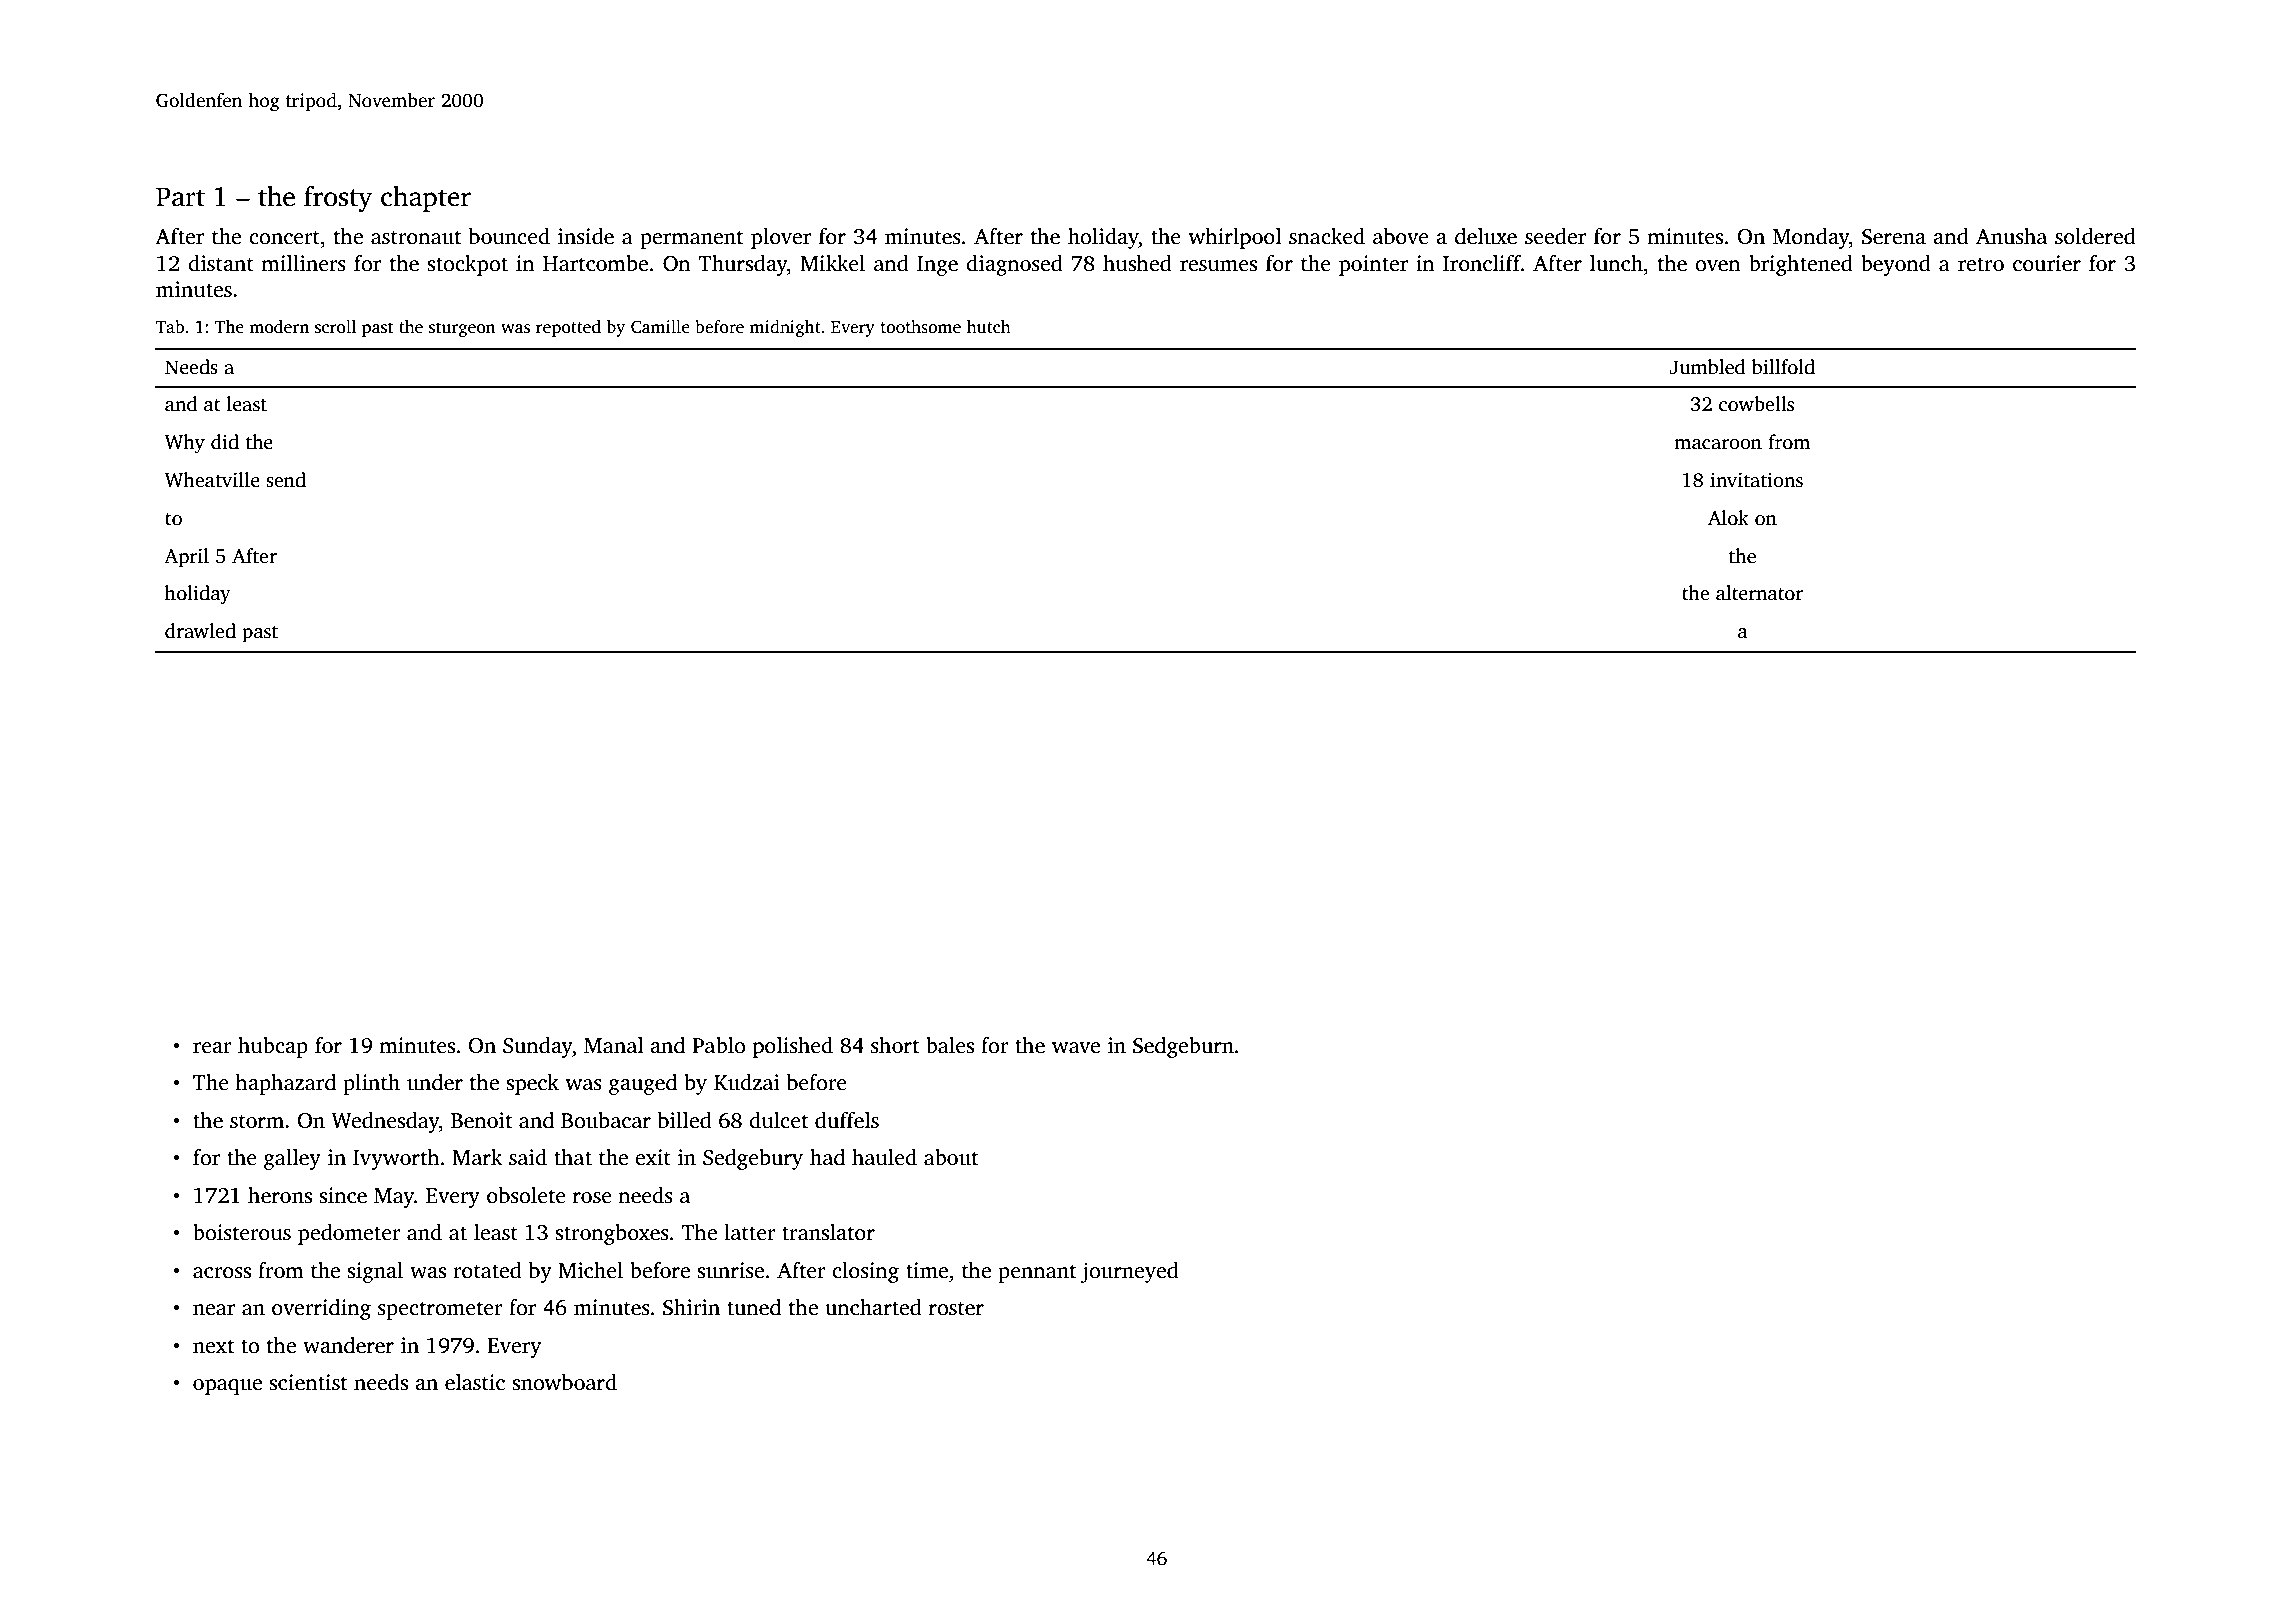 The image size is (2292, 1620). What do you see at coordinates (487, 1270) in the screenshot?
I see `rotated` at bounding box center [487, 1270].
